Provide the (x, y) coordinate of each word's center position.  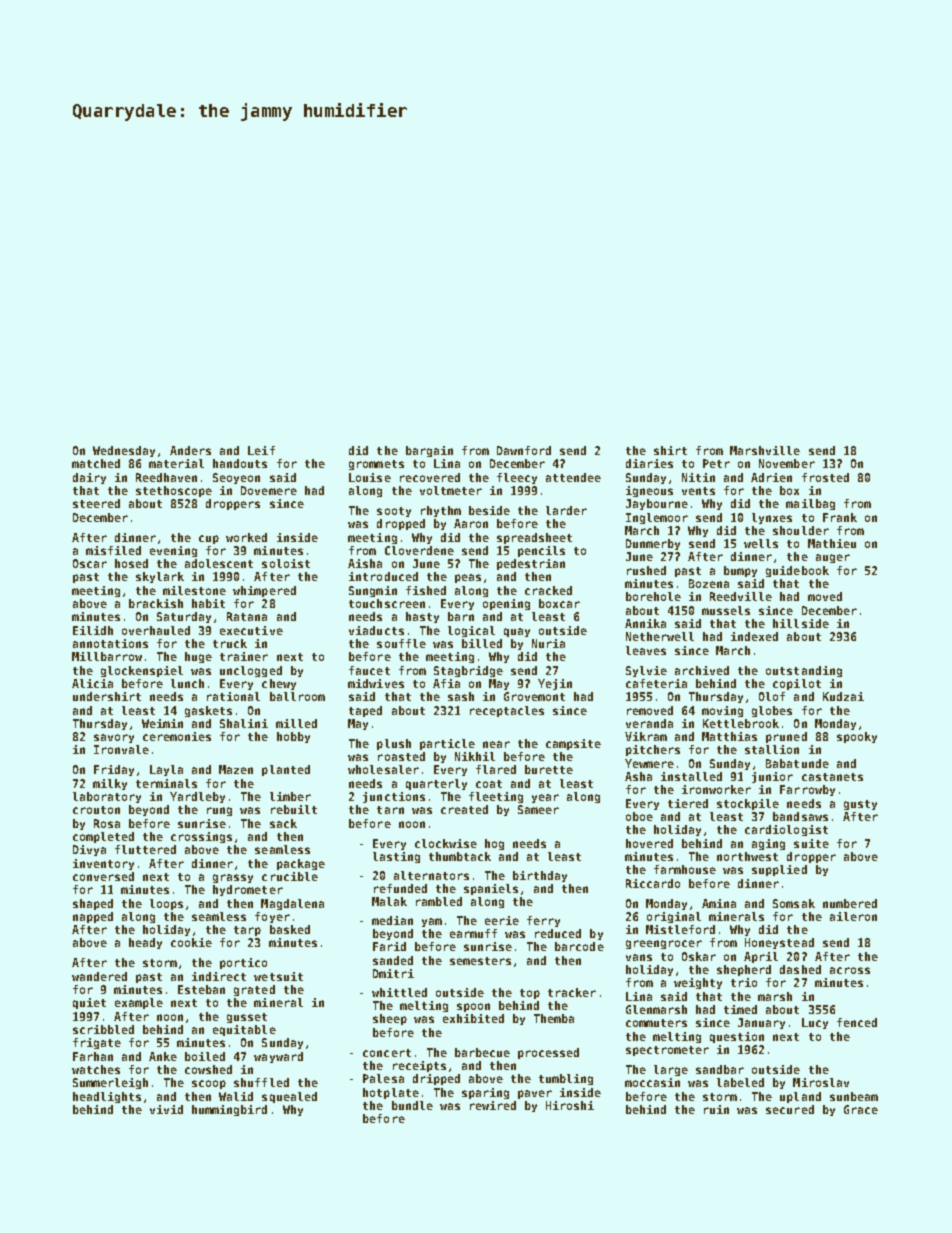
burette (549, 769)
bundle (412, 1105)
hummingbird (229, 1110)
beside (489, 510)
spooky (857, 737)
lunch (187, 683)
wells (761, 543)
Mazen (236, 769)
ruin (716, 1109)
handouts (240, 463)
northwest (747, 856)
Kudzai (843, 696)
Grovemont (534, 696)
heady (145, 943)
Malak (389, 901)
